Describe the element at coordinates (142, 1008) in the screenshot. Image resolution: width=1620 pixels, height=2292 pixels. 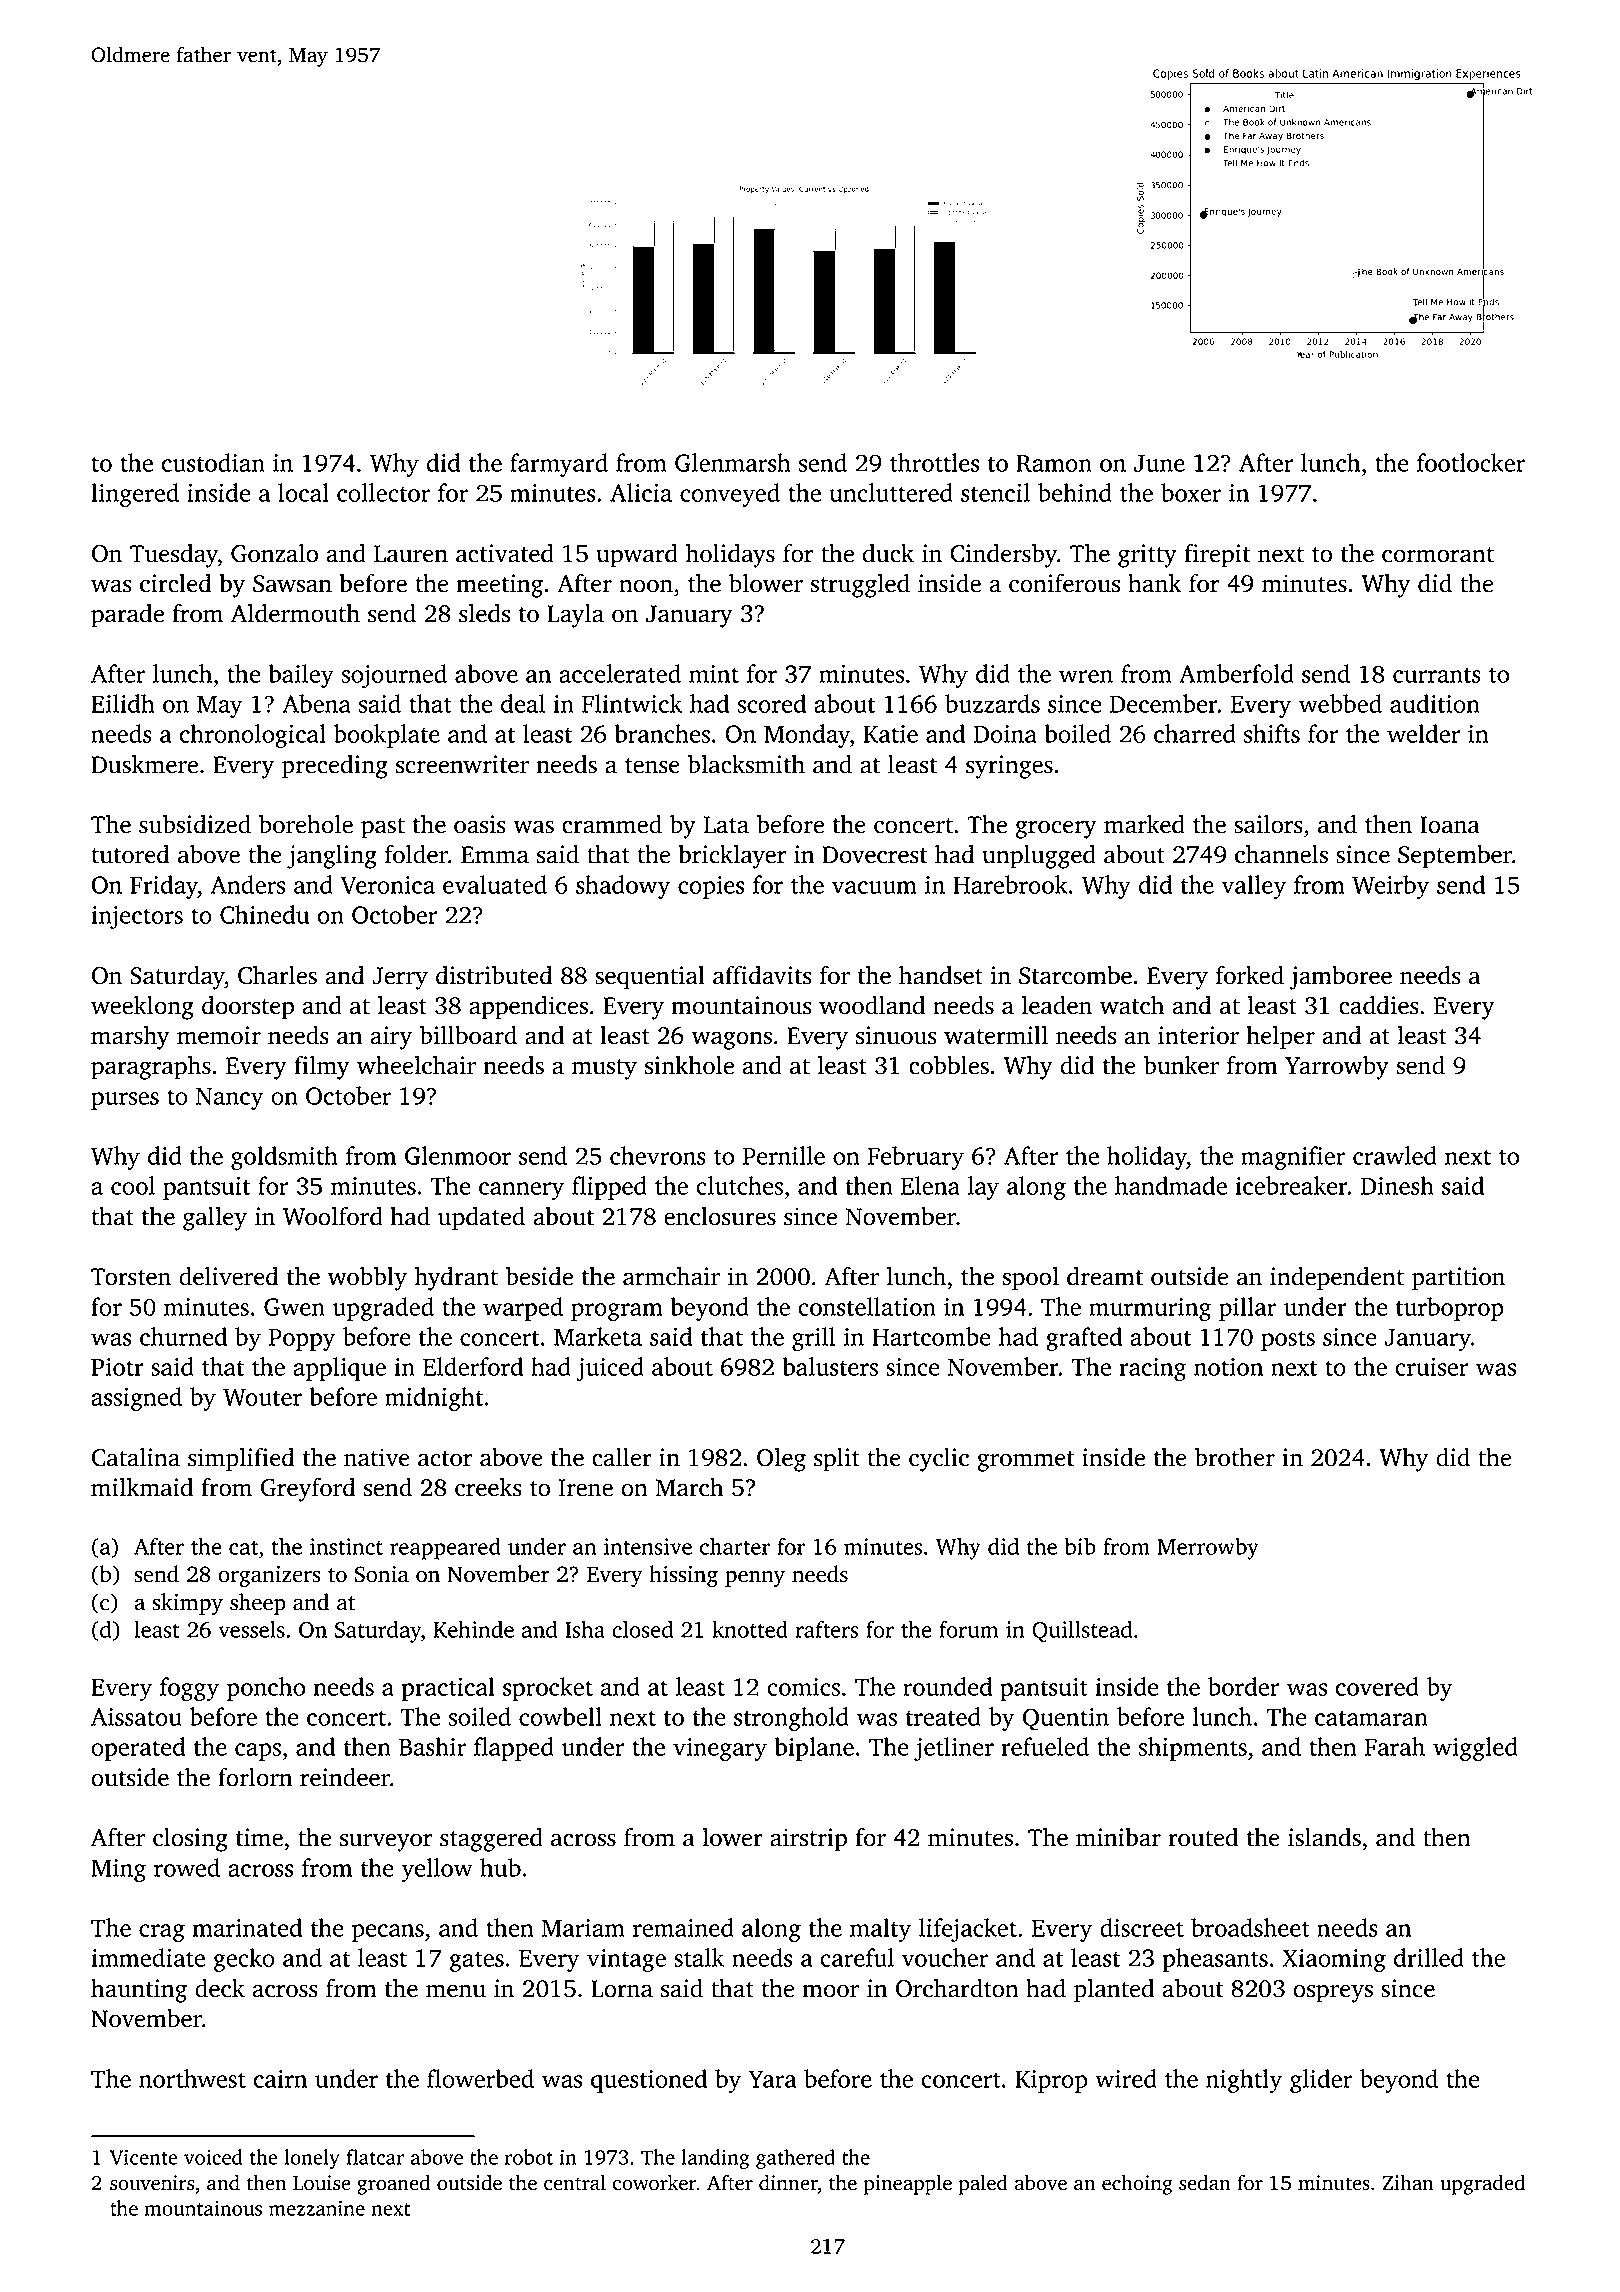
I see `weeklong` at that location.
